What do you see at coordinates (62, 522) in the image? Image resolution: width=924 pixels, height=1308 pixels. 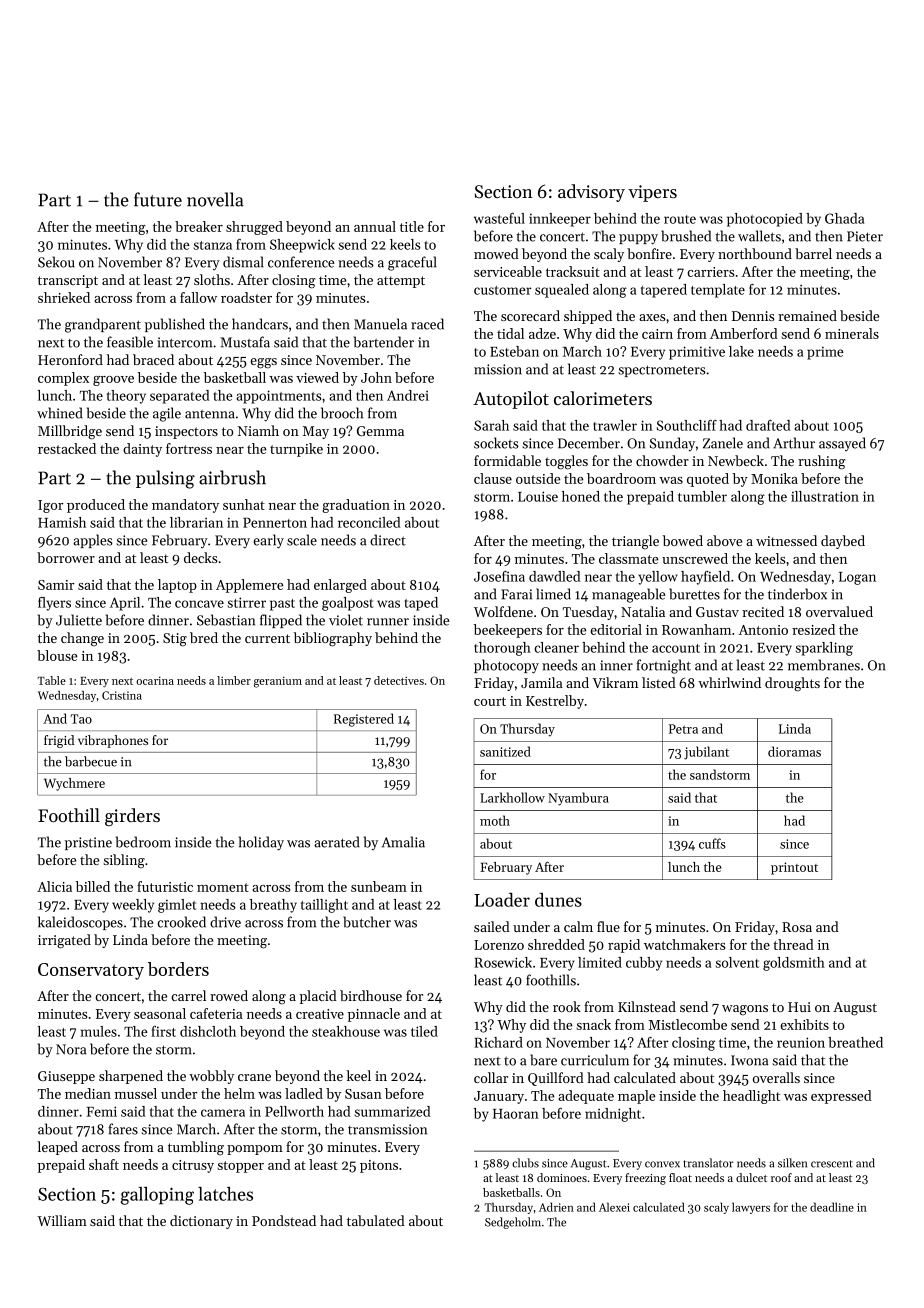 I see `Hamish` at bounding box center [62, 522].
